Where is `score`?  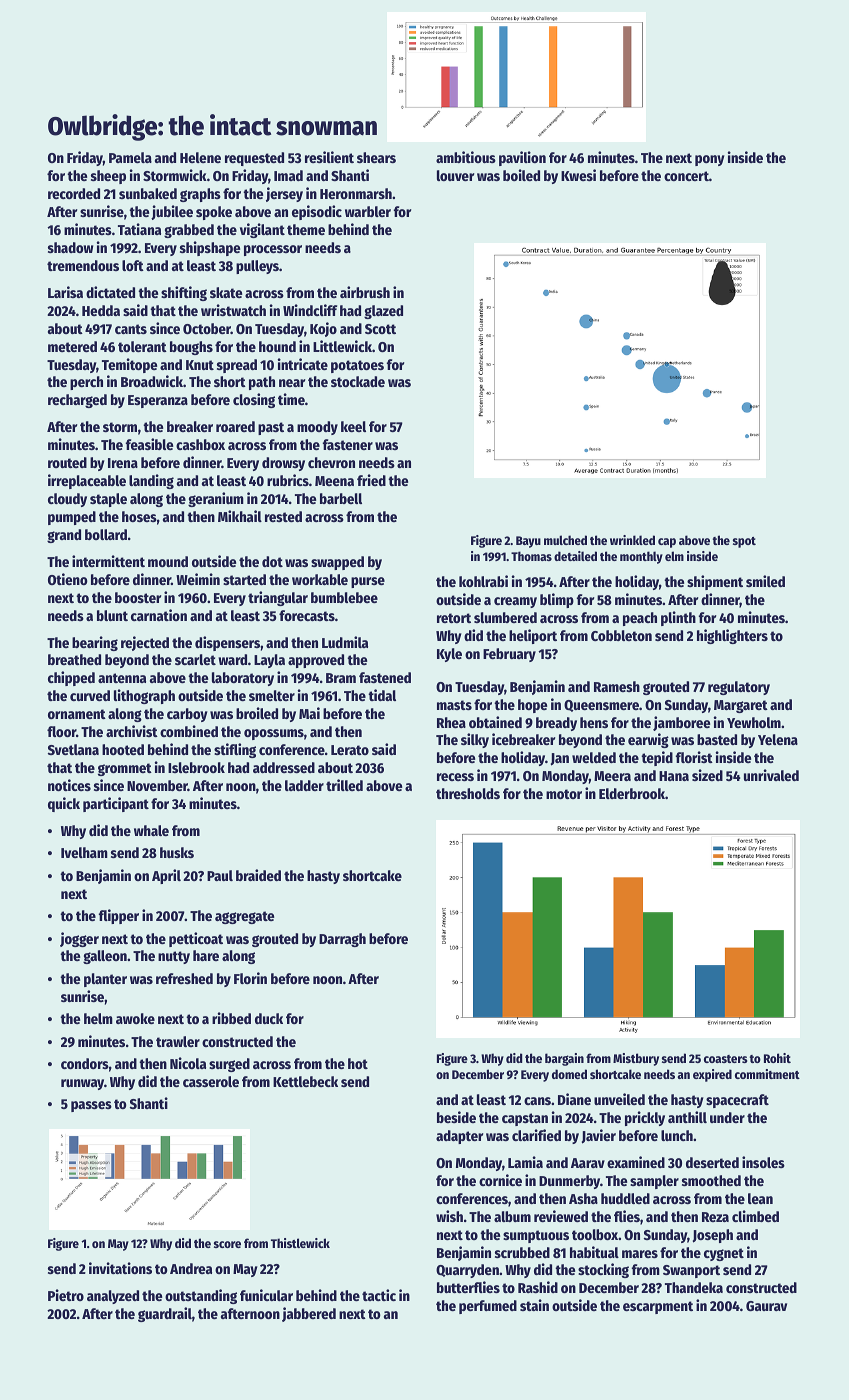 score is located at coordinates (227, 1244).
